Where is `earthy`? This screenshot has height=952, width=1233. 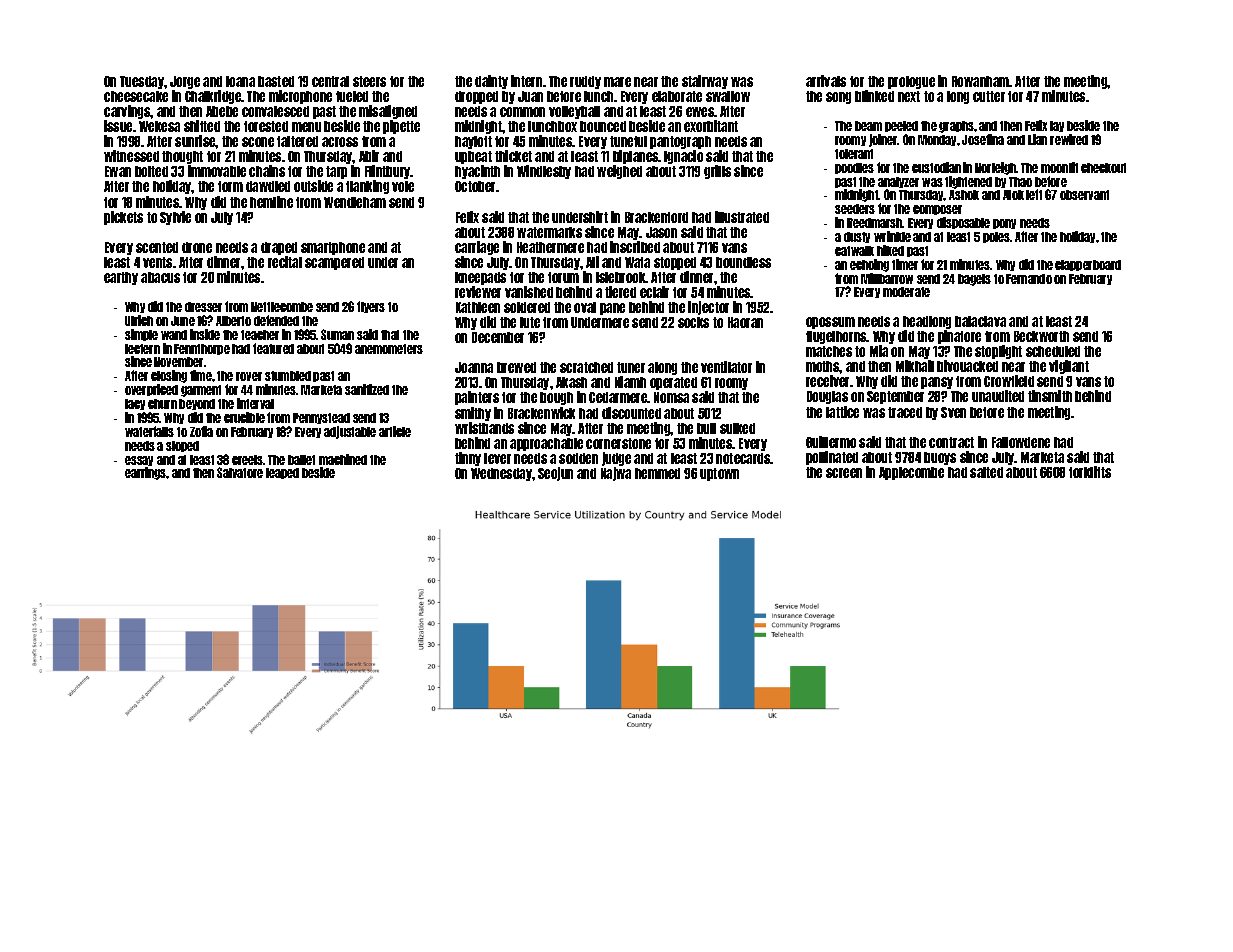
earthy is located at coordinates (121, 278).
